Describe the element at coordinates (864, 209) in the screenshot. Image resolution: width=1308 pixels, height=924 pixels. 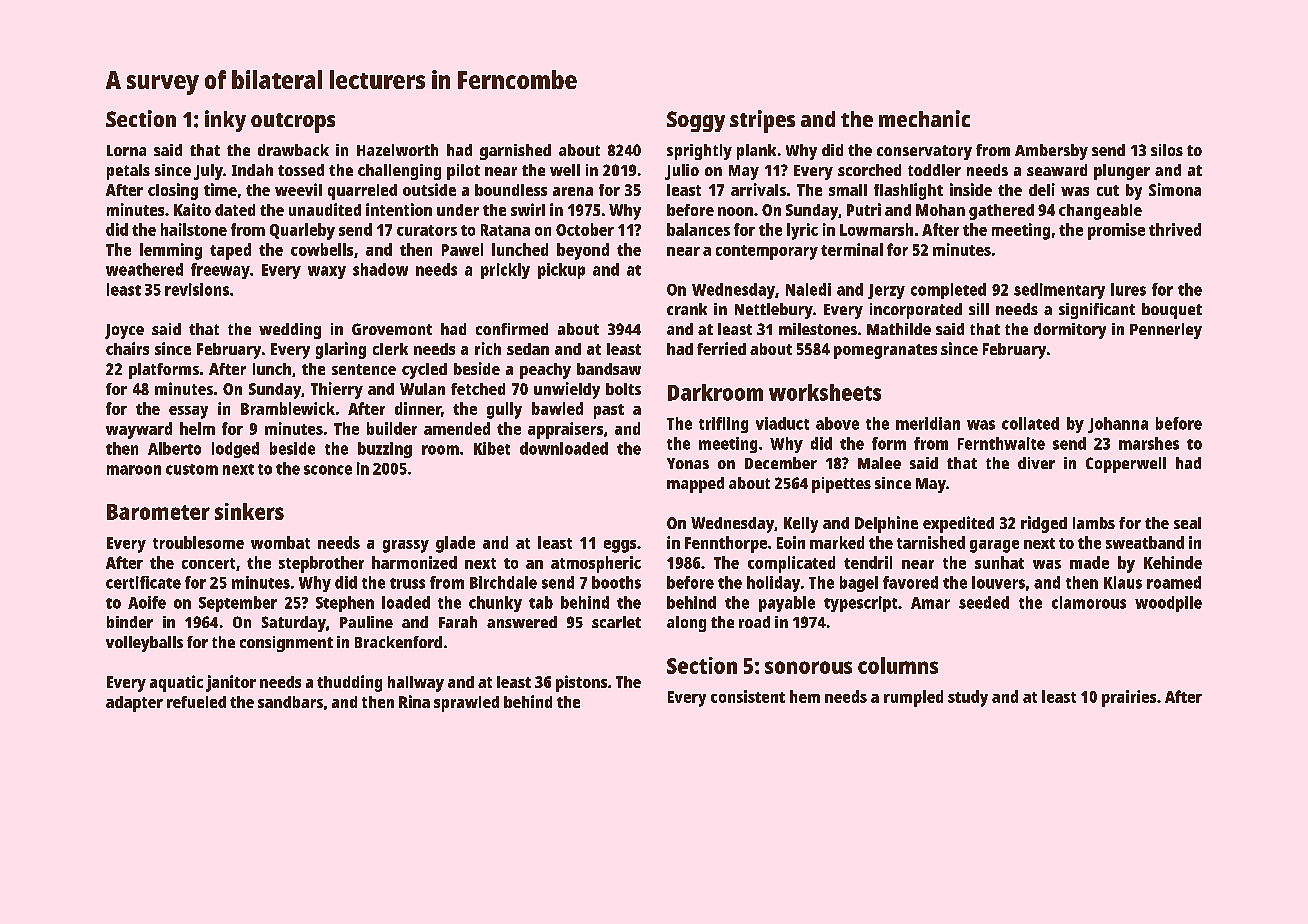
I see `Putri` at that location.
